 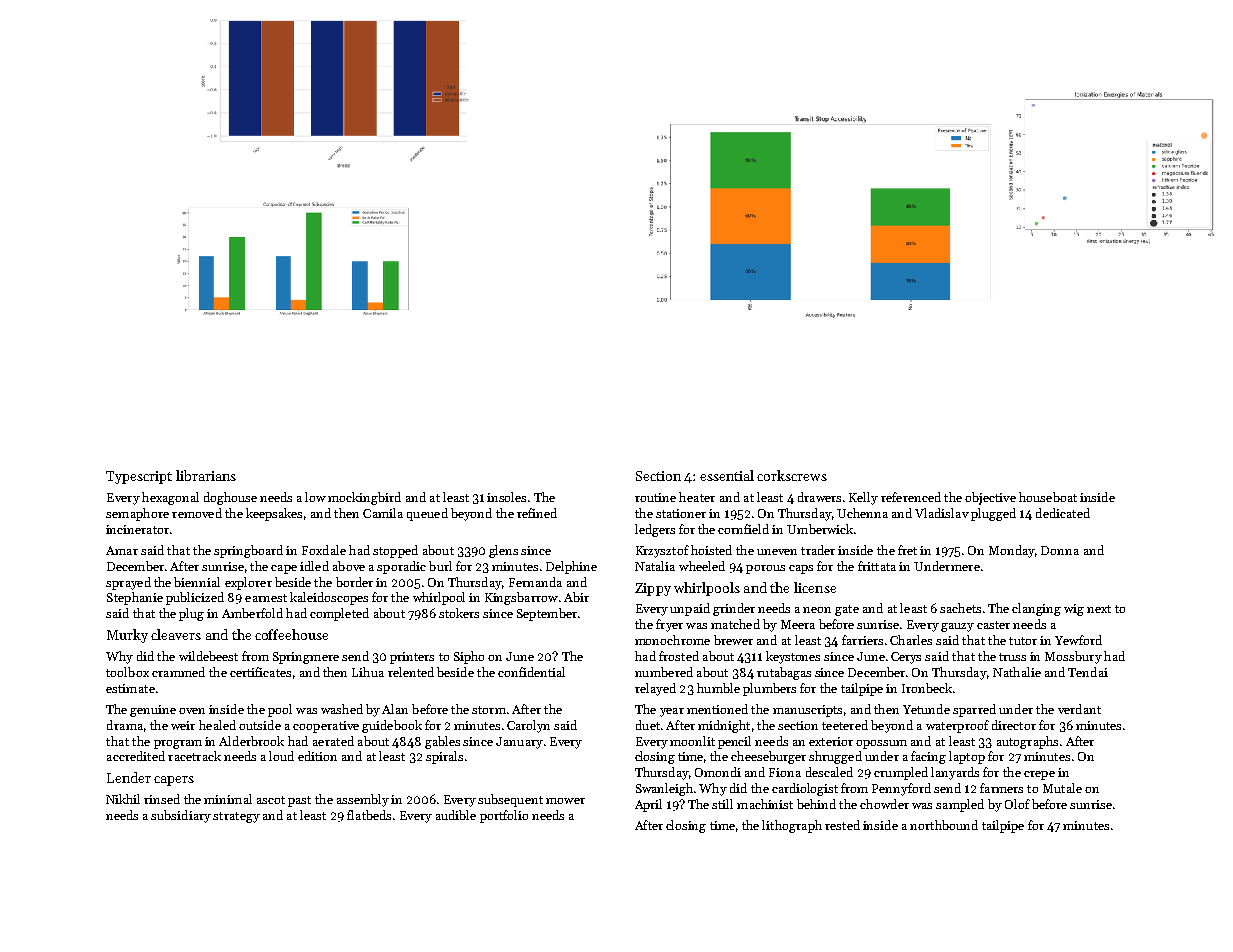 I want to click on Sipho, so click(x=469, y=657).
